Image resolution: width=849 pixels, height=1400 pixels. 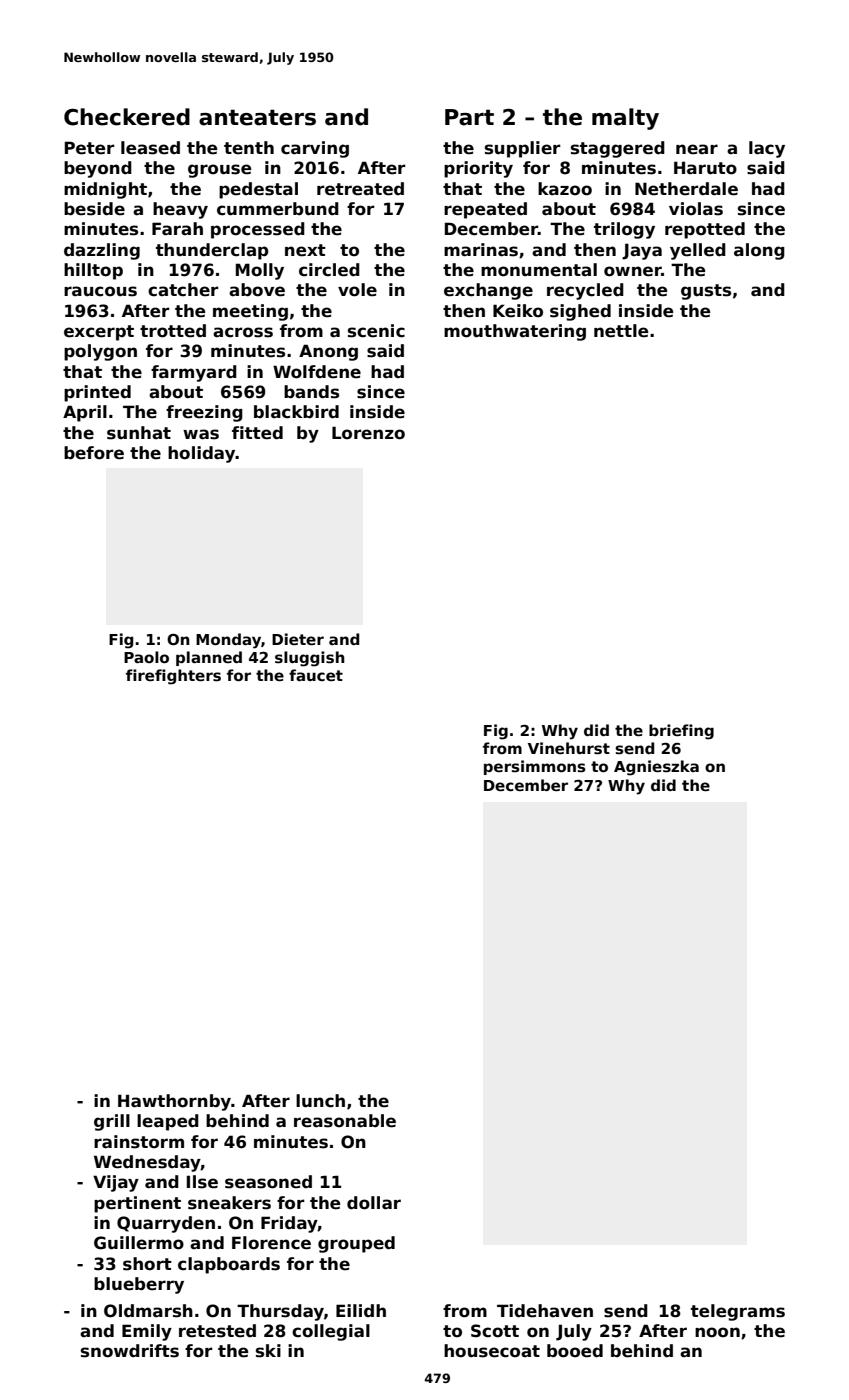 What do you see at coordinates (717, 1332) in the page?
I see `noon` at bounding box center [717, 1332].
